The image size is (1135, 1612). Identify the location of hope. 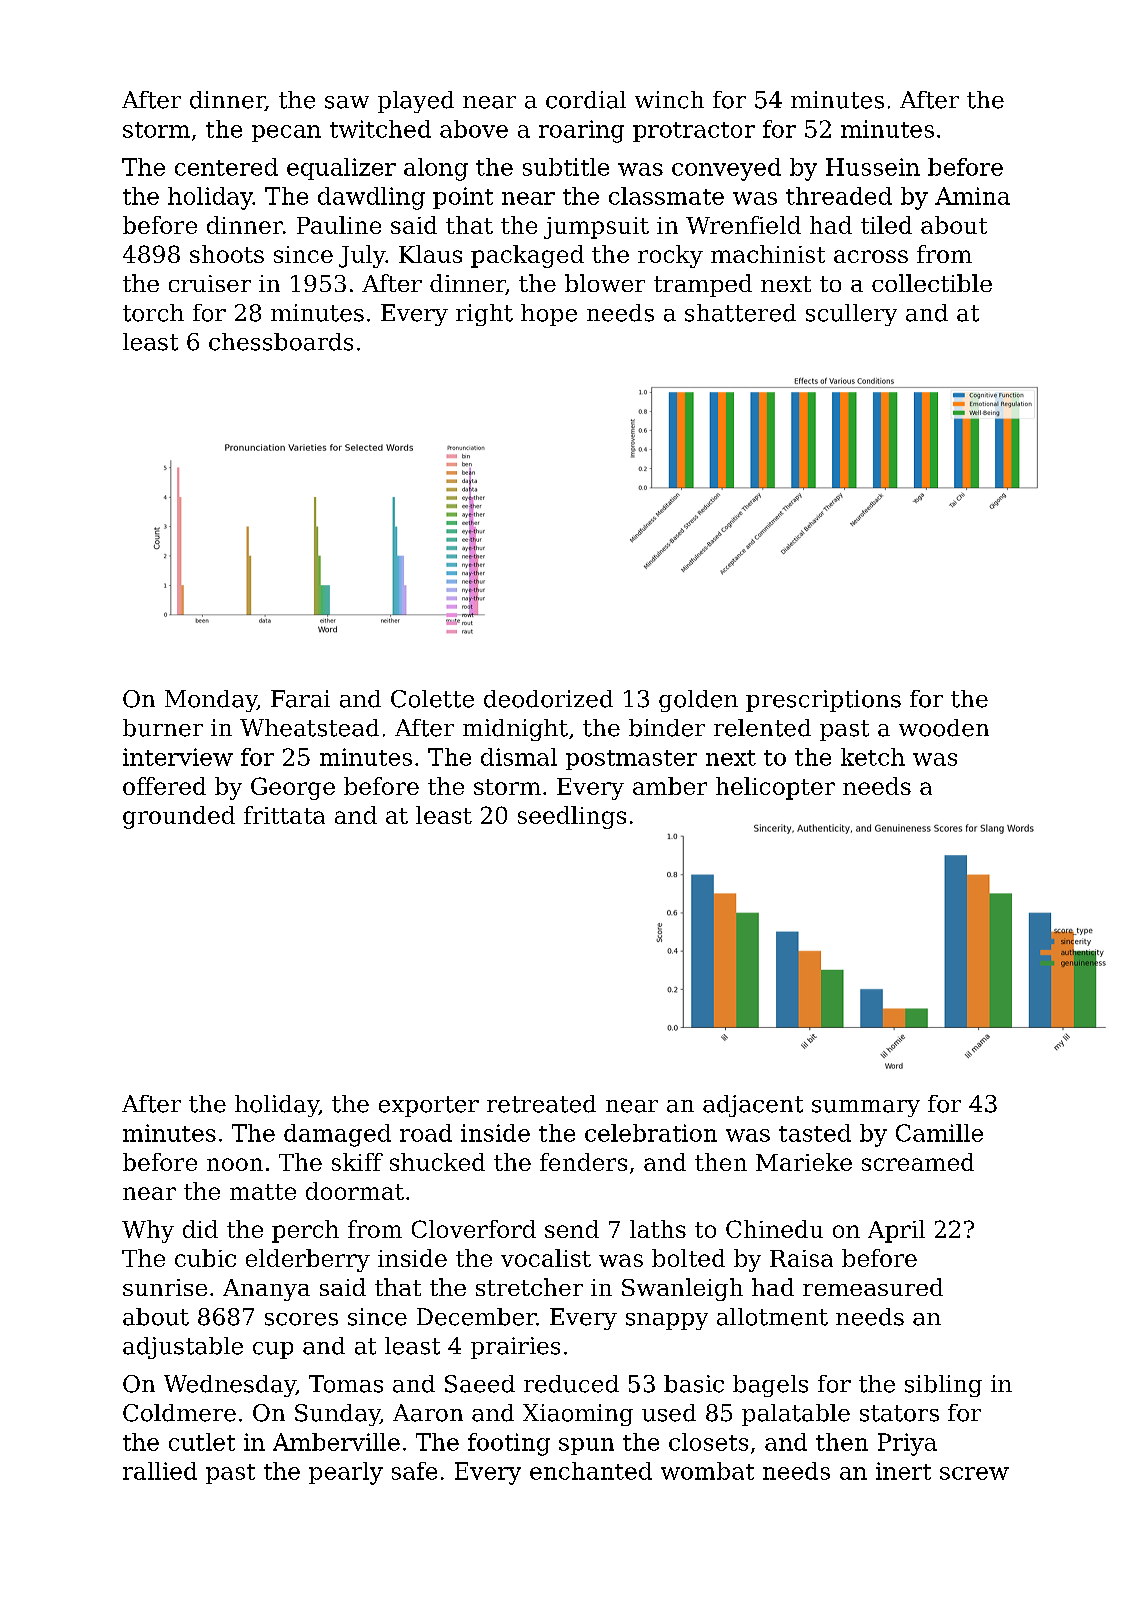
(549, 315).
